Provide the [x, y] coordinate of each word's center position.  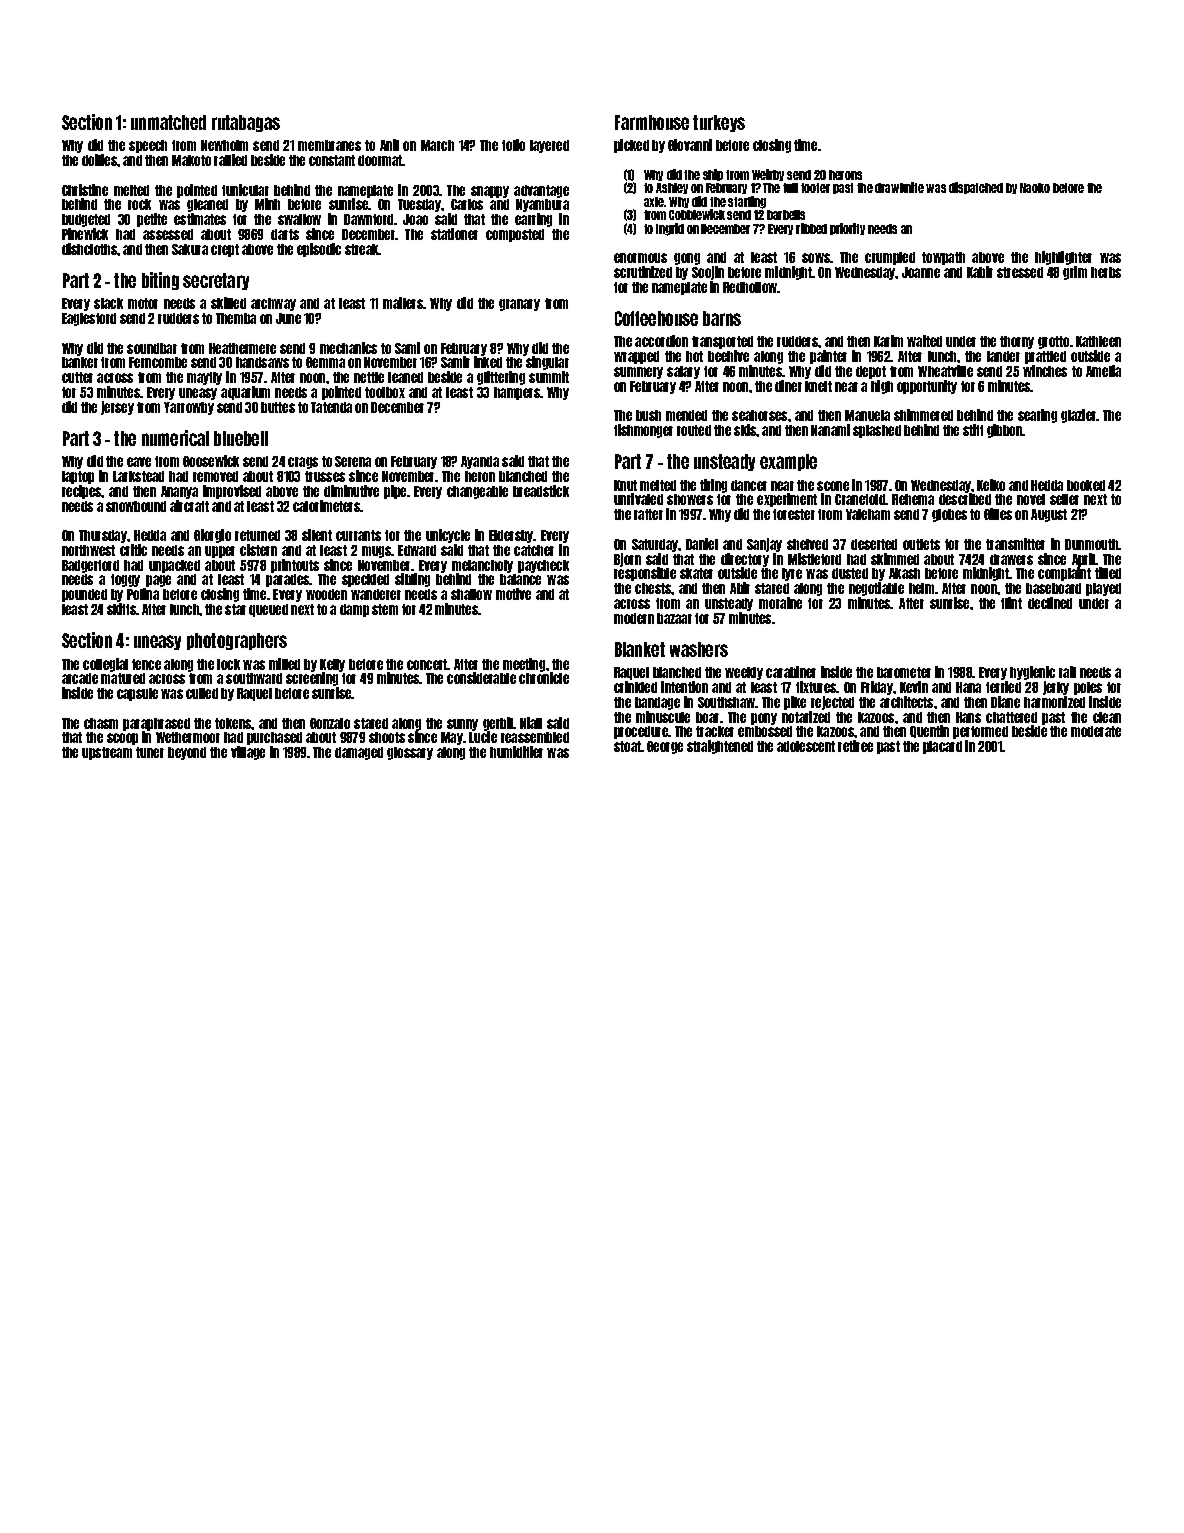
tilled [1108, 573]
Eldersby [511, 536]
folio [513, 145]
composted [515, 235]
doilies [99, 160]
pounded [84, 595]
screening [312, 679]
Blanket [640, 649]
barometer [904, 672]
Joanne [921, 272]
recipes [82, 492]
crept [225, 250]
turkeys [719, 123]
